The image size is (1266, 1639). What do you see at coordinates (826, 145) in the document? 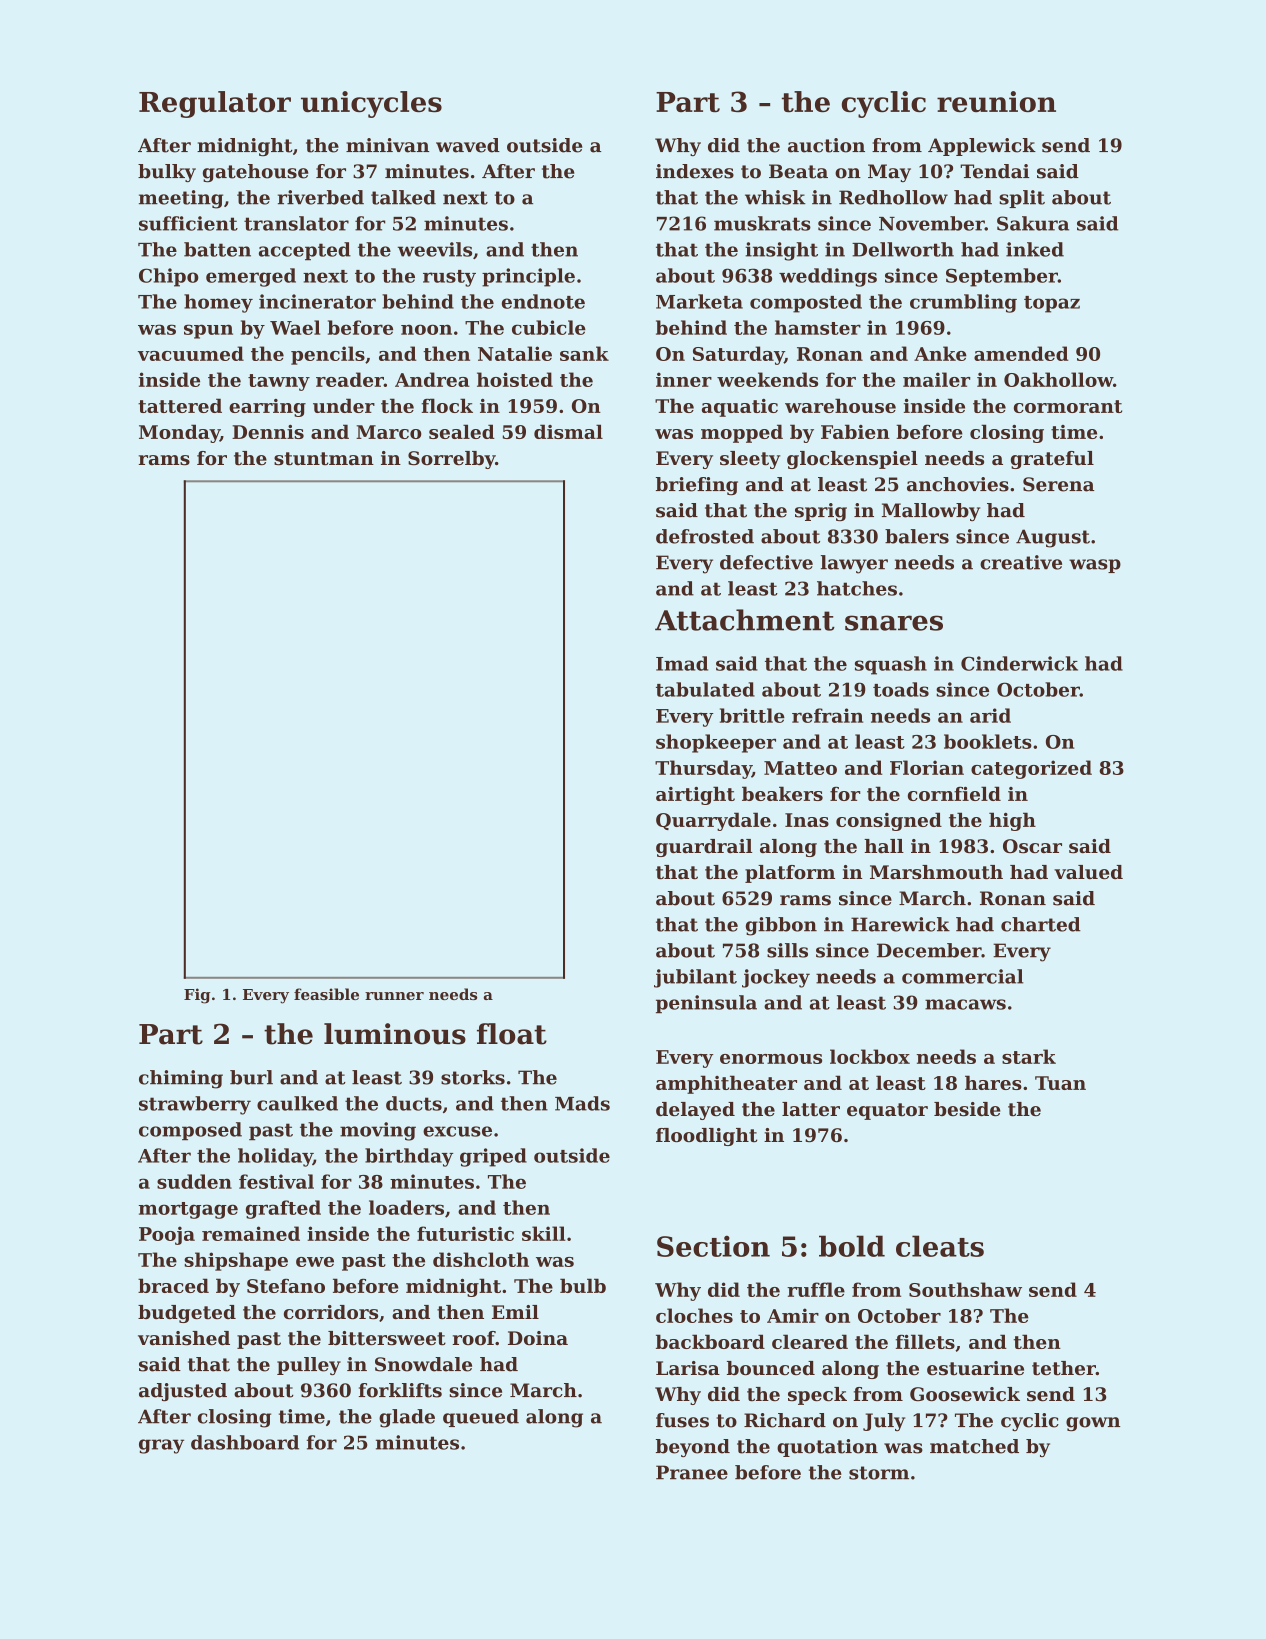
I see `auction` at bounding box center [826, 145].
